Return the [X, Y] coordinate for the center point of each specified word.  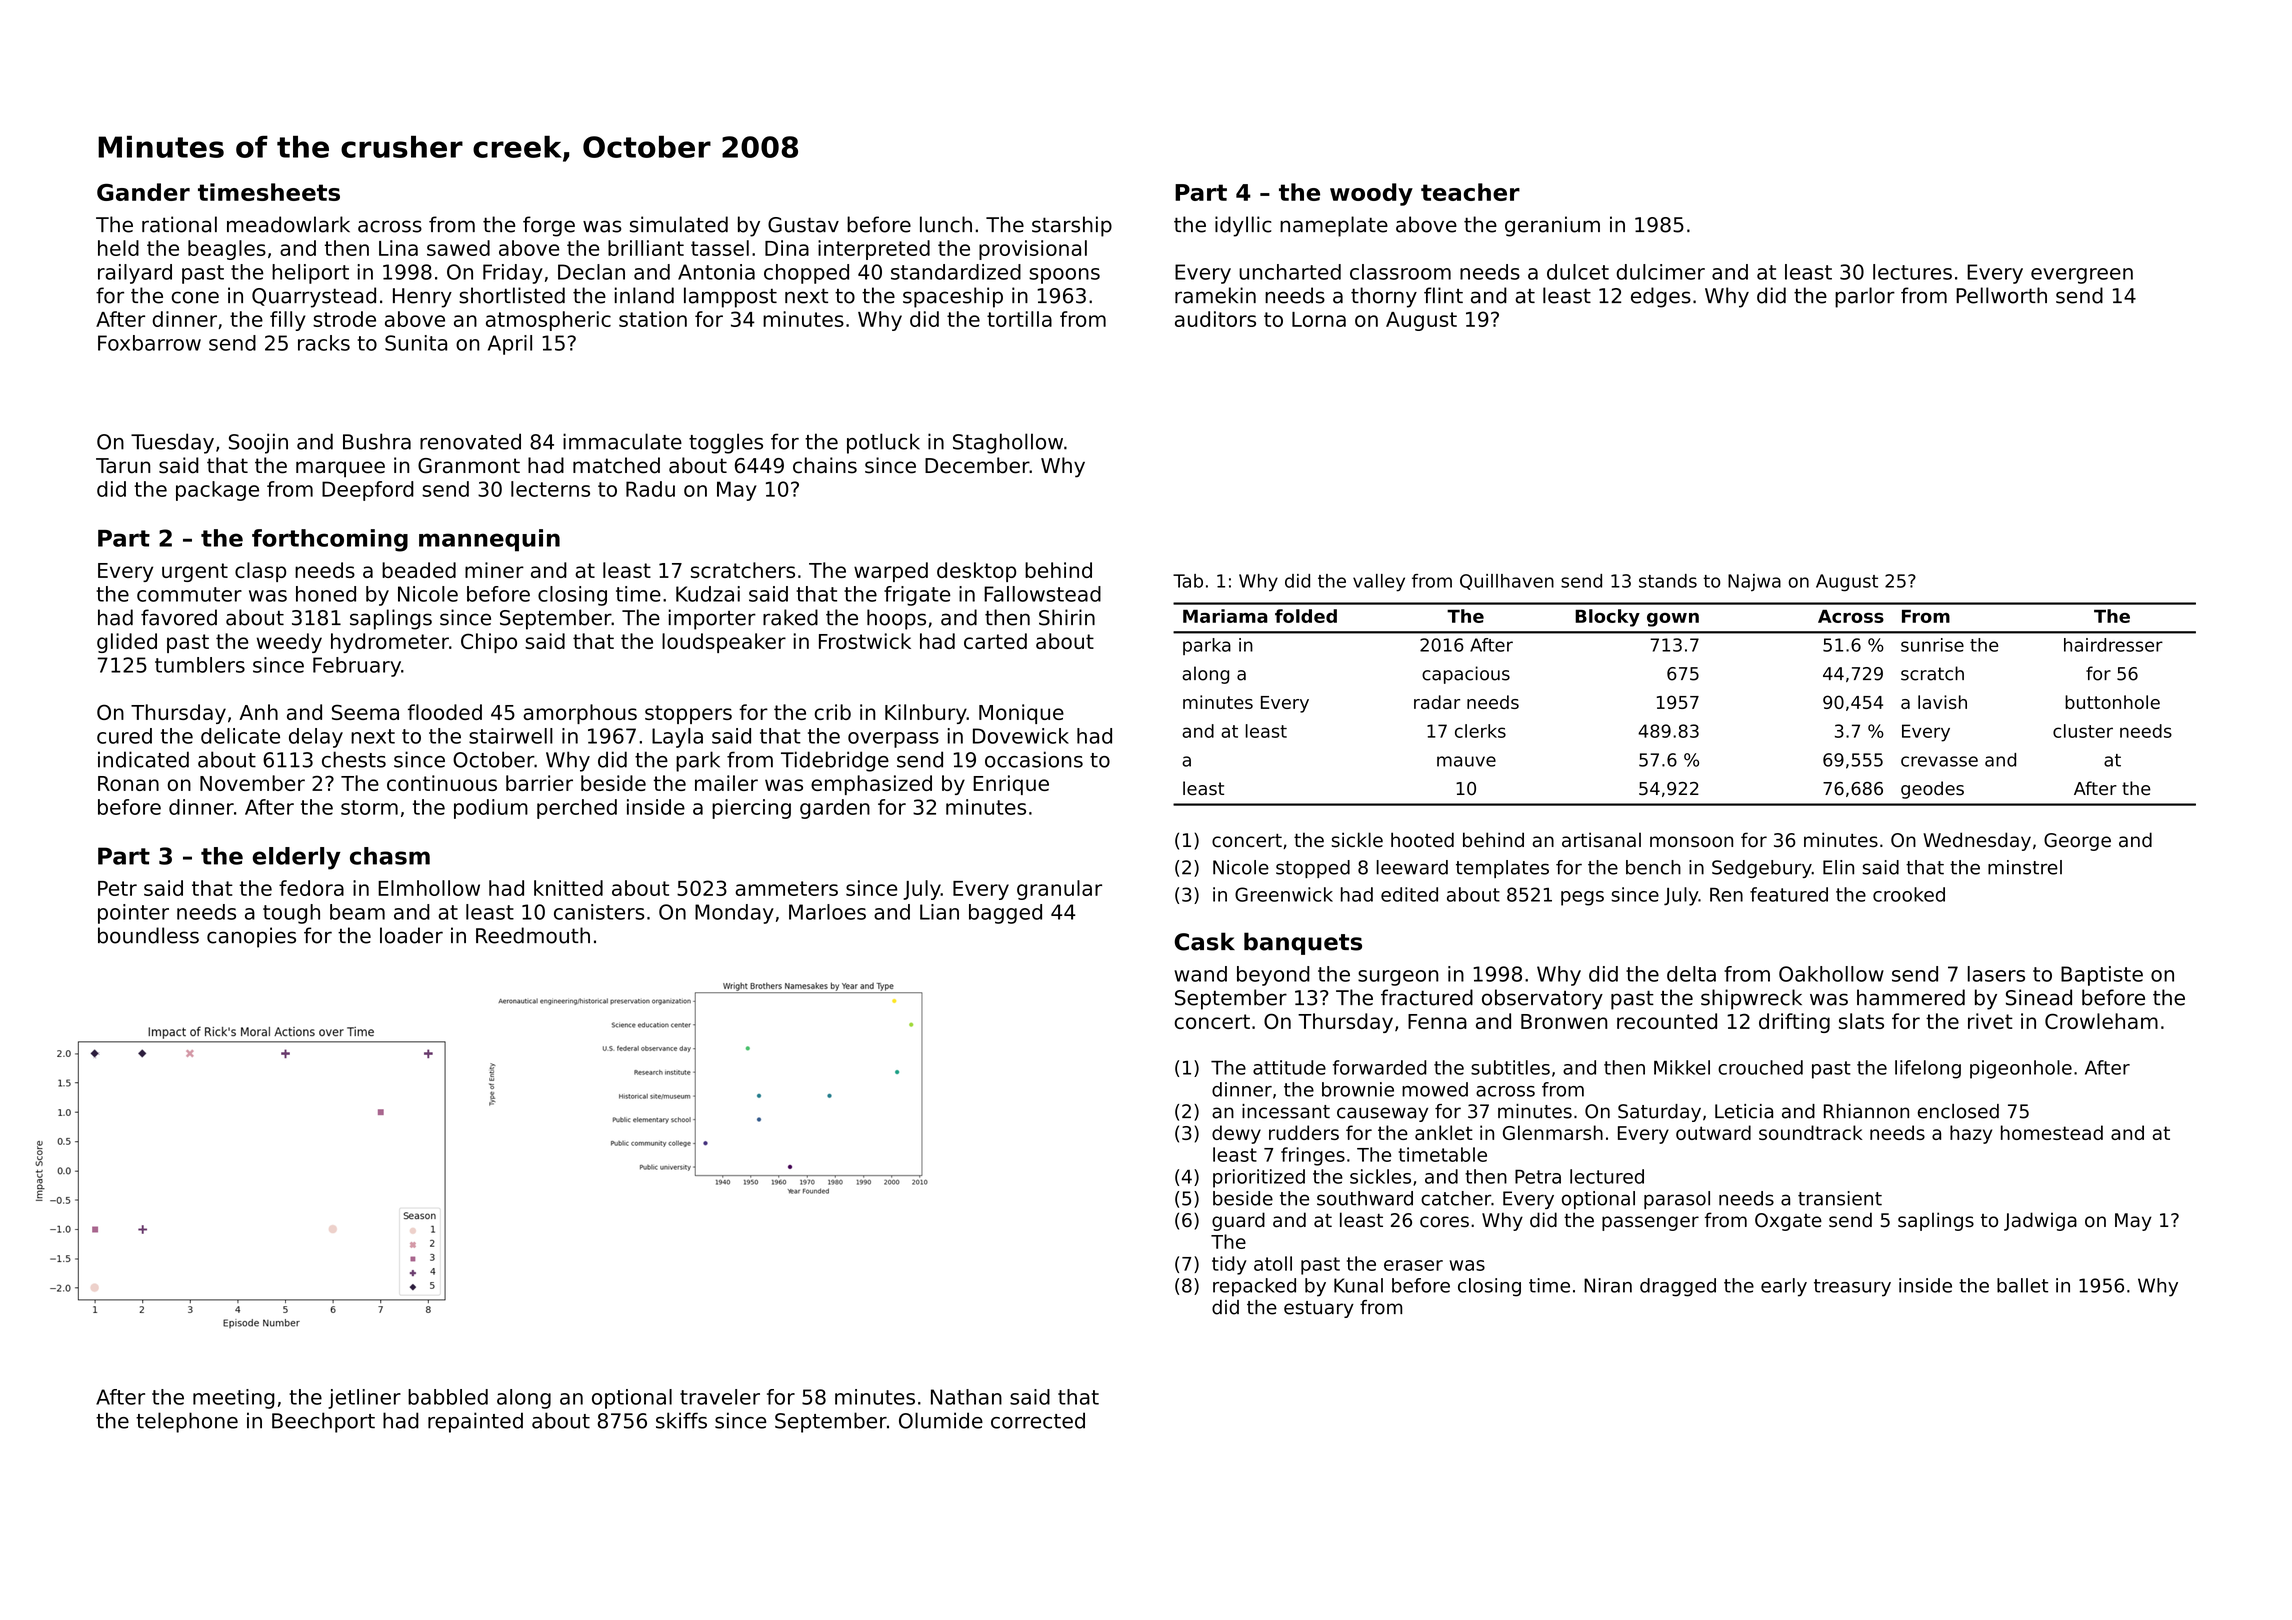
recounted [1667, 1021]
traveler [720, 1397]
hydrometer [390, 643]
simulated [679, 224]
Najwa [1754, 582]
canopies [251, 937]
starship [1072, 226]
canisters [599, 912]
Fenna [1437, 1021]
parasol [1677, 1200]
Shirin [1067, 617]
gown [1673, 620]
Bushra [377, 441]
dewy [1236, 1134]
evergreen [2082, 276]
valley [1379, 583]
